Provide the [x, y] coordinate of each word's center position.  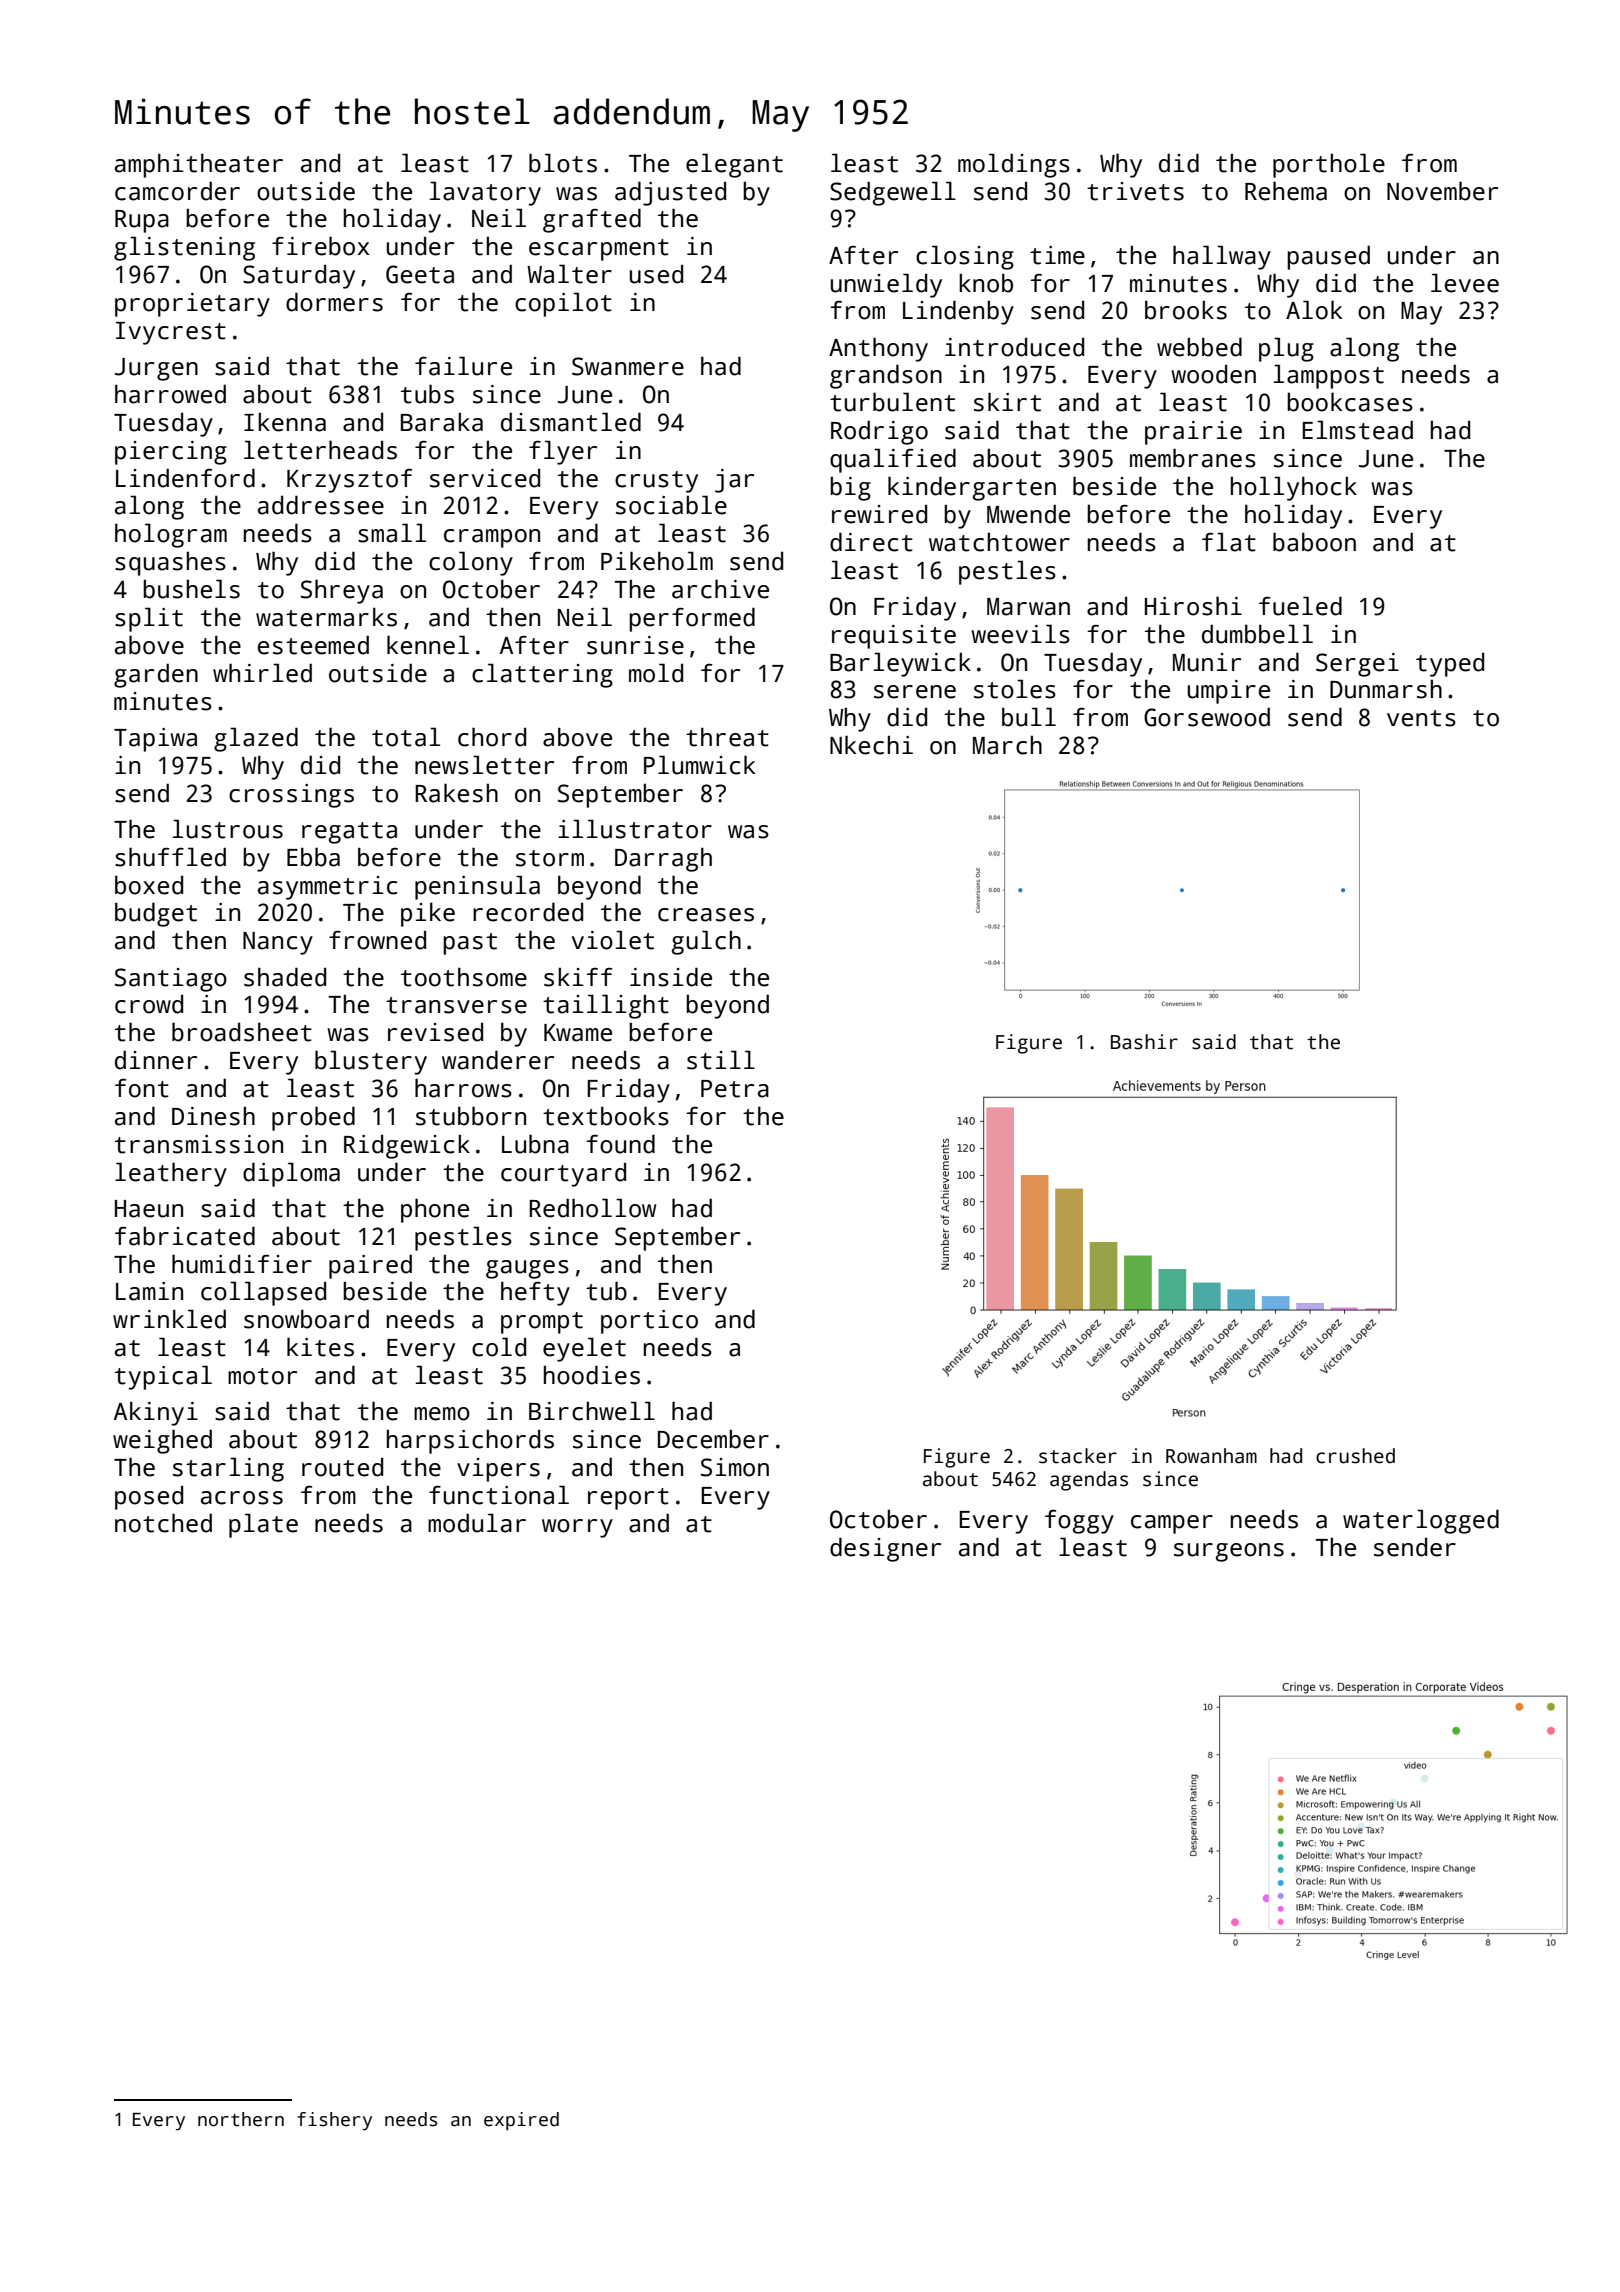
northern [241, 2119]
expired [521, 2121]
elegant [734, 165]
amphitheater [199, 165]
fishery [334, 2121]
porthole [1329, 165]
